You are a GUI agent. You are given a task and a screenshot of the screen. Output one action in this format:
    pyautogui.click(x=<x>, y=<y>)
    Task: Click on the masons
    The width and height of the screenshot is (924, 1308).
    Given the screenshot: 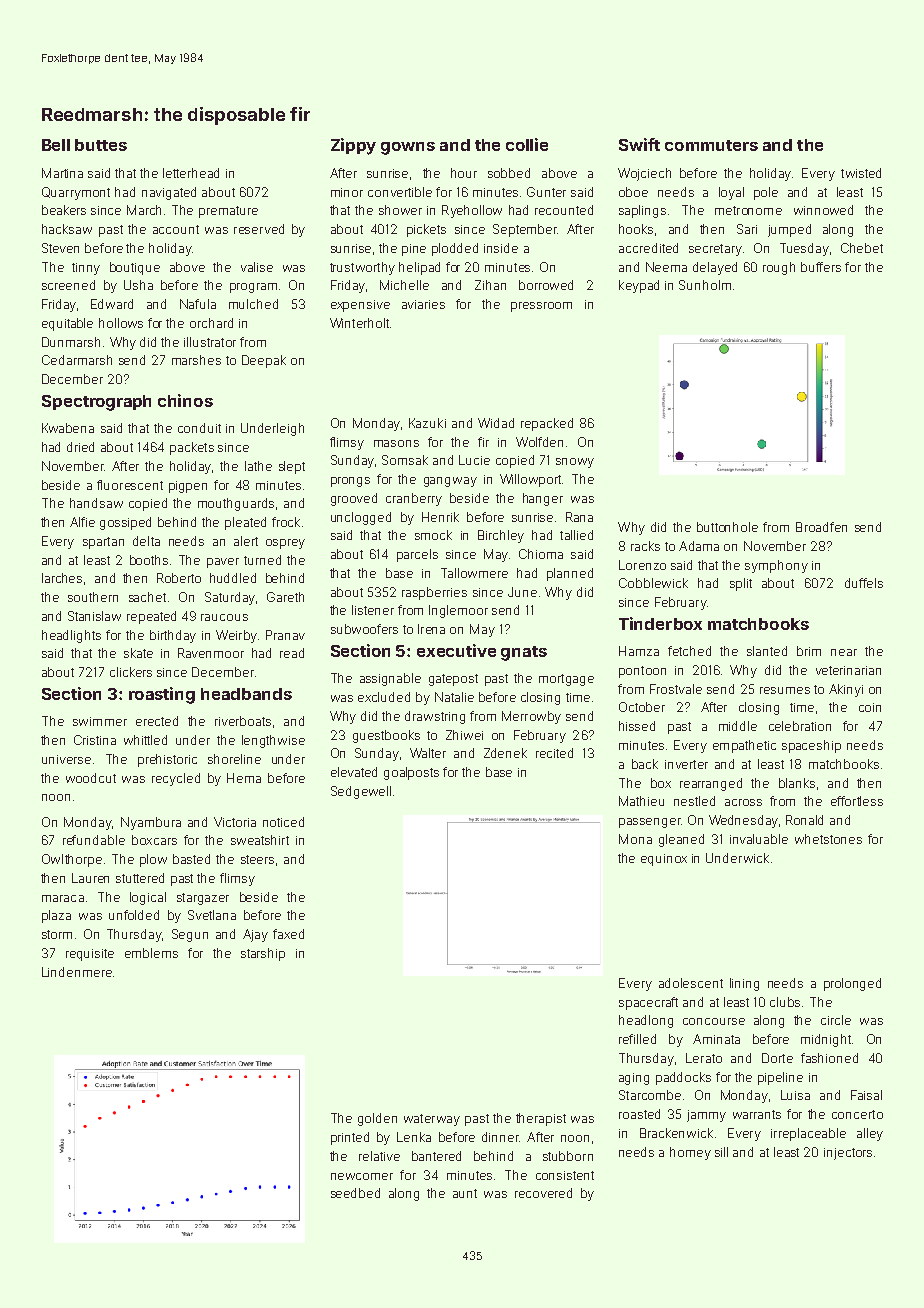 What is the action you would take?
    pyautogui.click(x=396, y=443)
